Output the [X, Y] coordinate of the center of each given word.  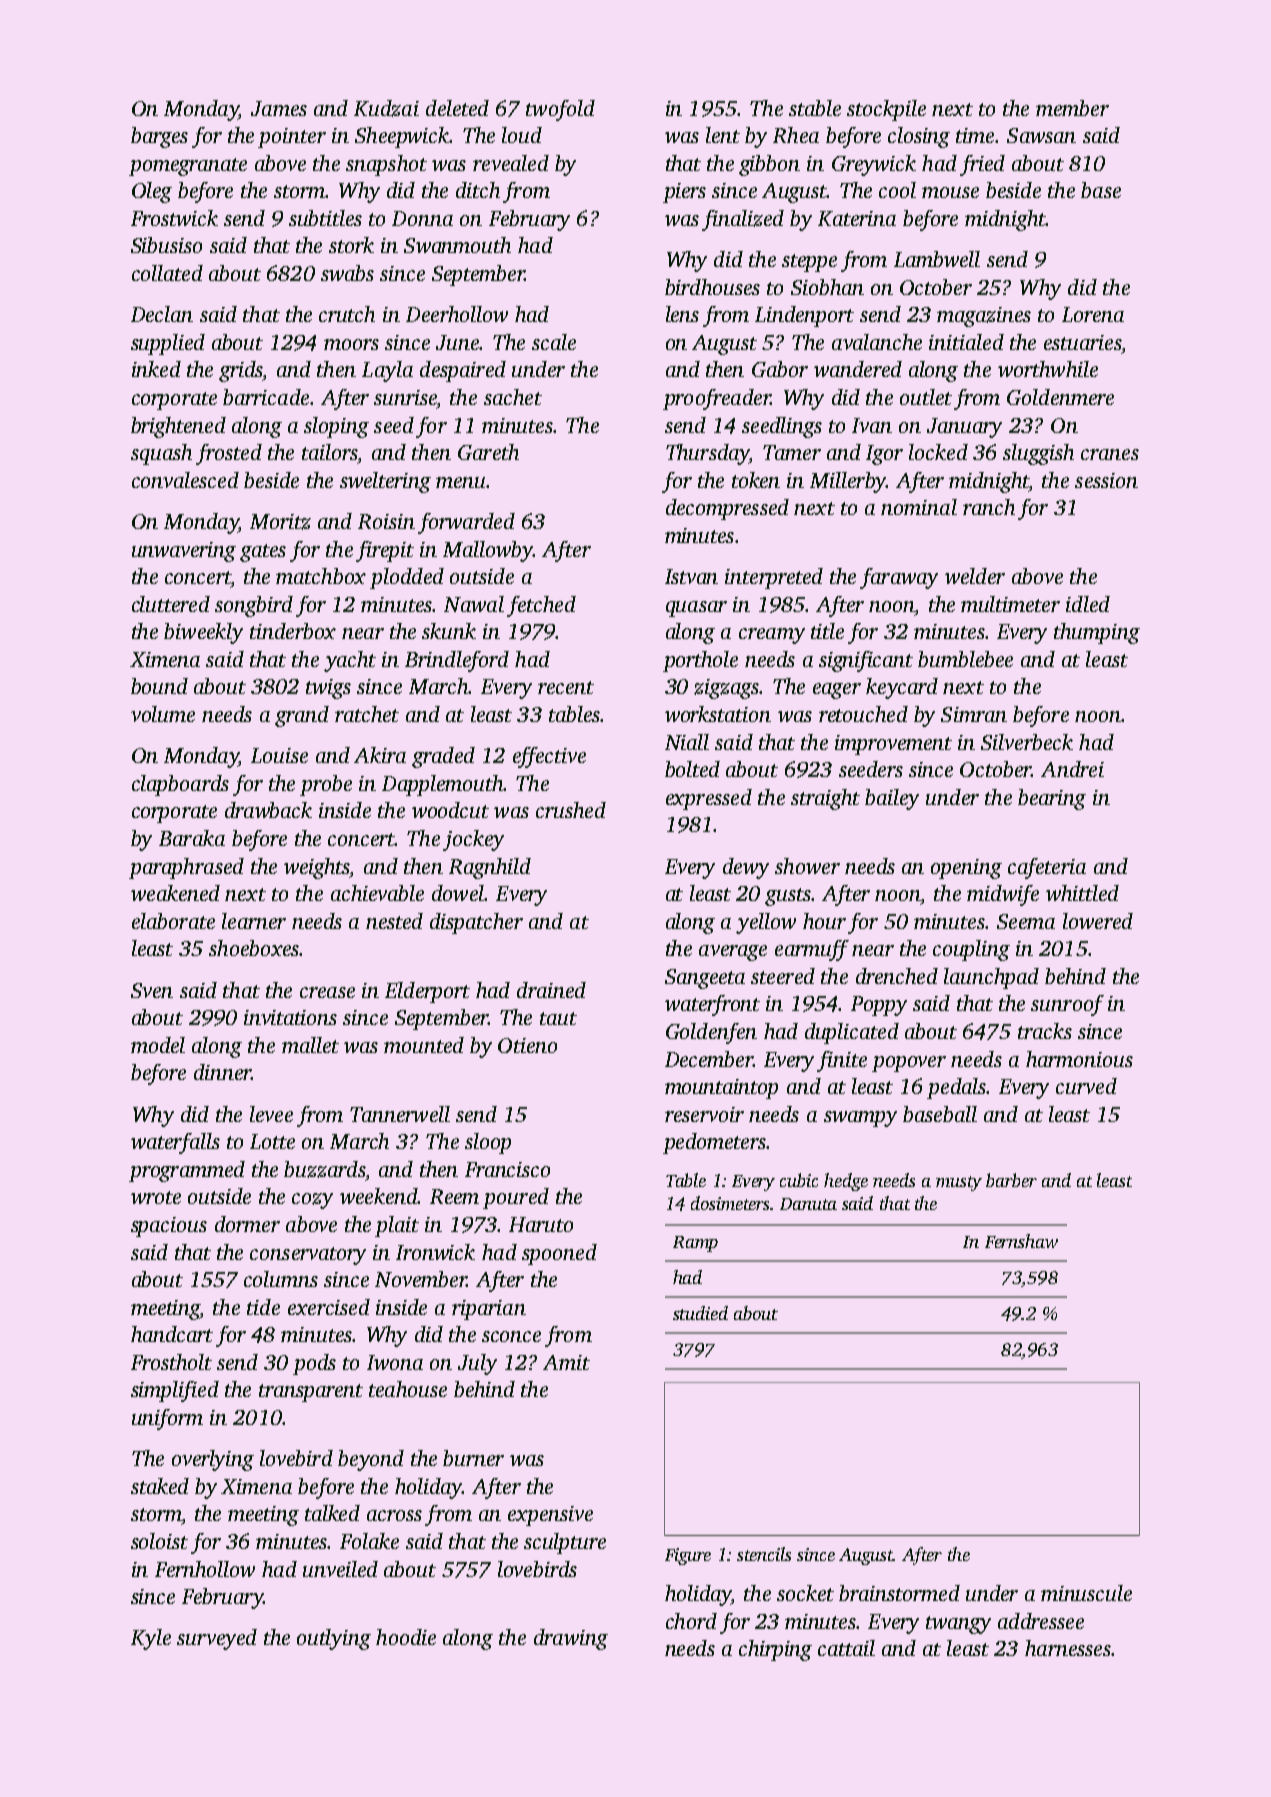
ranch [989, 507]
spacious [169, 1227]
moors [351, 344]
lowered [1098, 921]
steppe [809, 263]
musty [959, 1183]
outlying [334, 1639]
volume [163, 714]
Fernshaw [1021, 1241]
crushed [571, 810]
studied [700, 1313]
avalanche [877, 342]
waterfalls [175, 1143]
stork [351, 245]
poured [516, 1198]
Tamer [792, 452]
